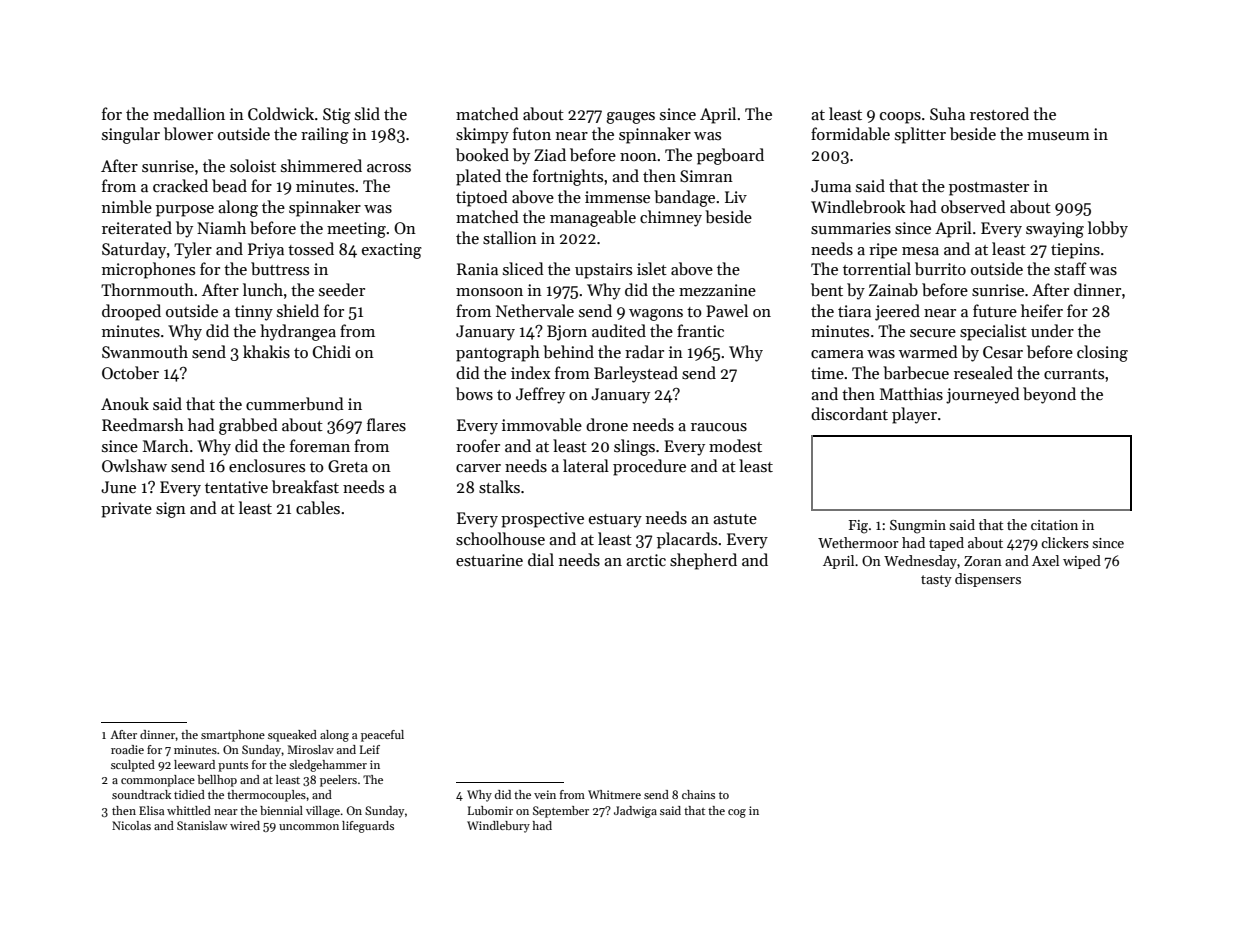 This screenshot has width=1233, height=952. What do you see at coordinates (737, 813) in the screenshot?
I see `cog` at bounding box center [737, 813].
